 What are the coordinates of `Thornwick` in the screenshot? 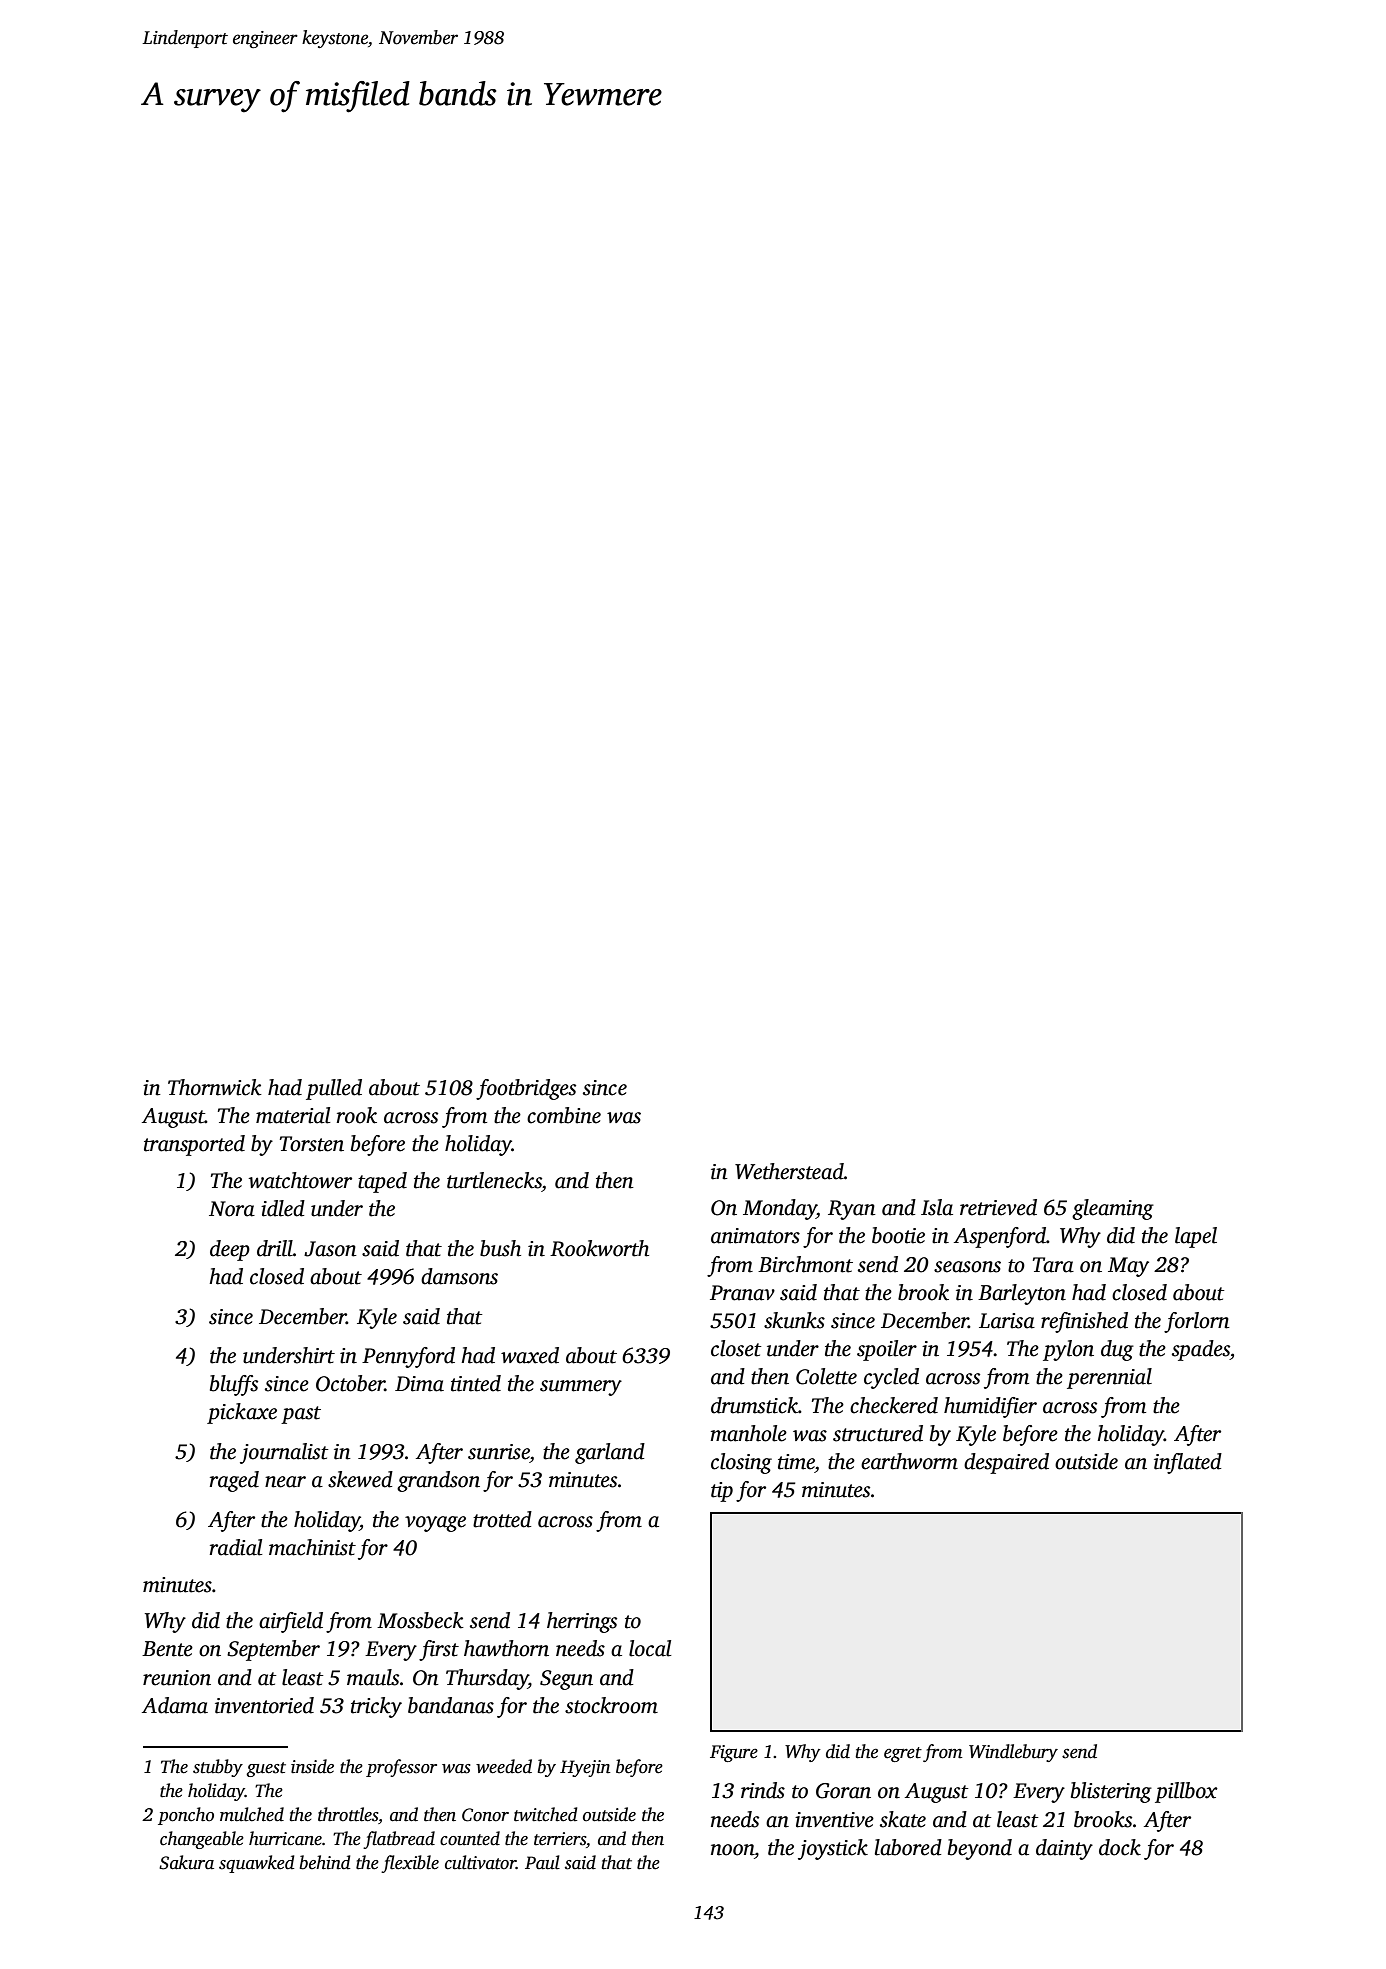 It's located at (215, 1087).
